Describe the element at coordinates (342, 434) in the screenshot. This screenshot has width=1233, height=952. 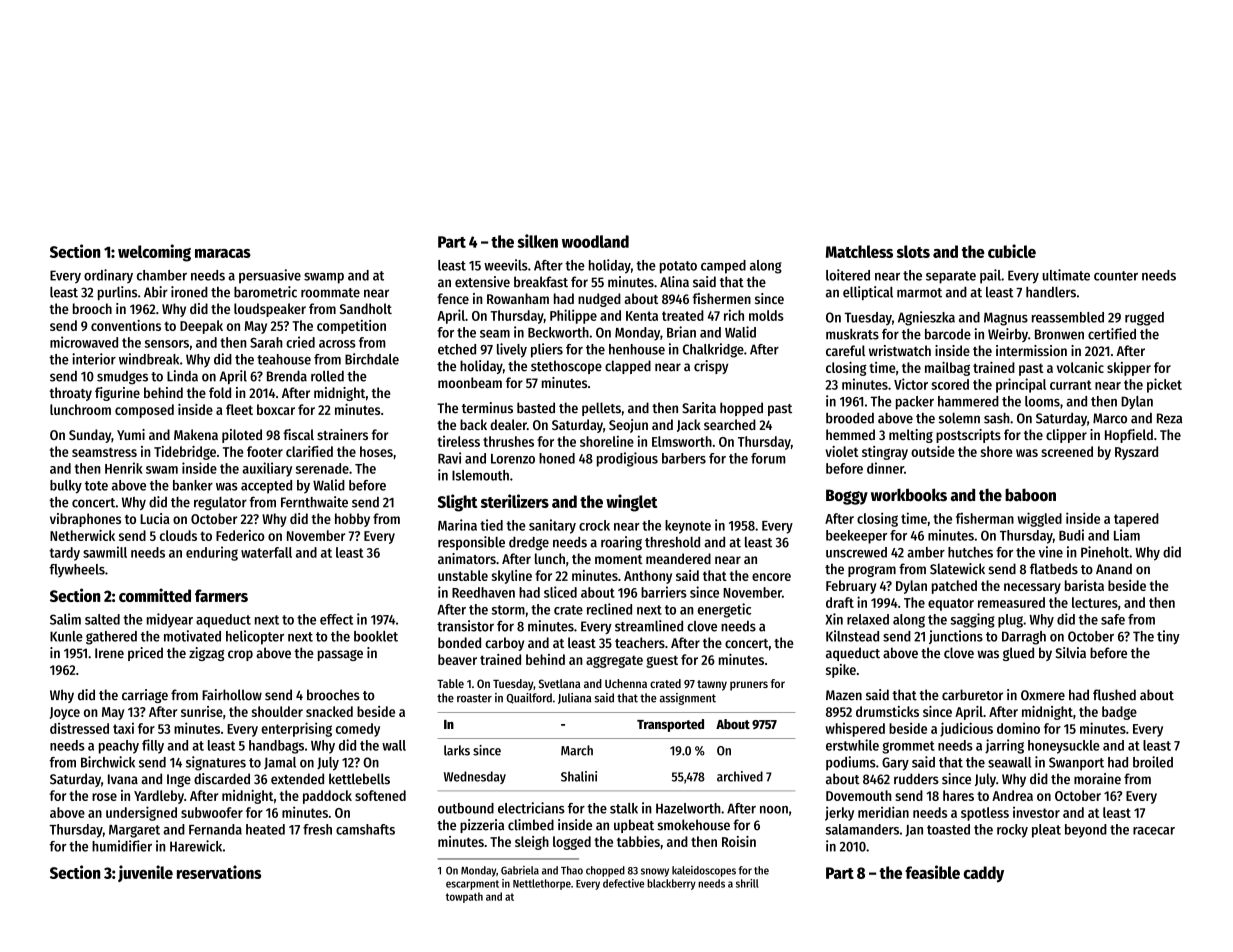
I see `strainers` at that location.
